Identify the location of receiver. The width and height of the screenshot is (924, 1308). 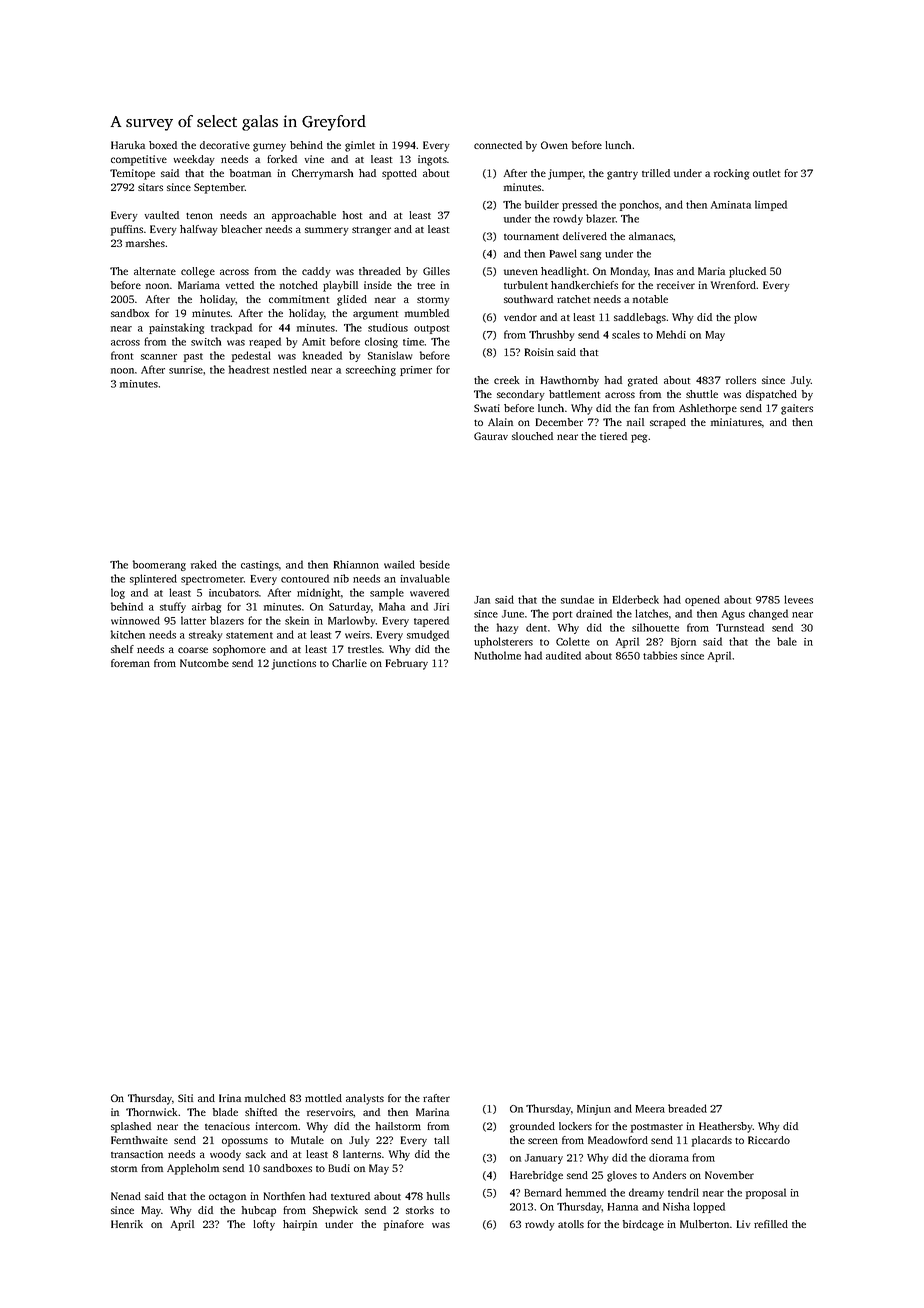
(676, 285).
